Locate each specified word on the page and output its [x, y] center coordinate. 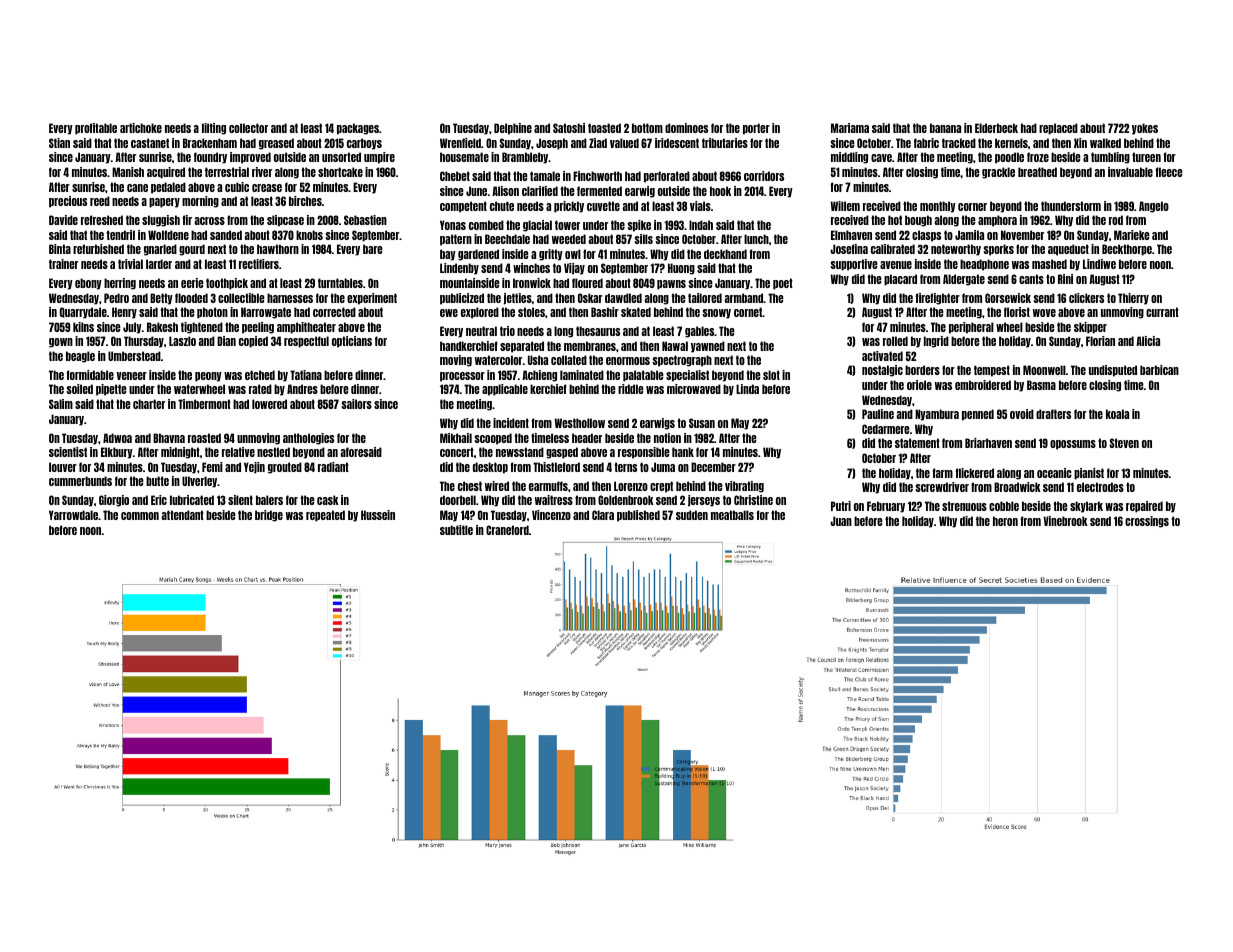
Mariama [850, 128]
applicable [505, 390]
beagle [80, 357]
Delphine [513, 129]
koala [1117, 414]
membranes [590, 346]
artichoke [141, 128]
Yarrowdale [73, 515]
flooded [191, 298]
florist [1017, 312]
